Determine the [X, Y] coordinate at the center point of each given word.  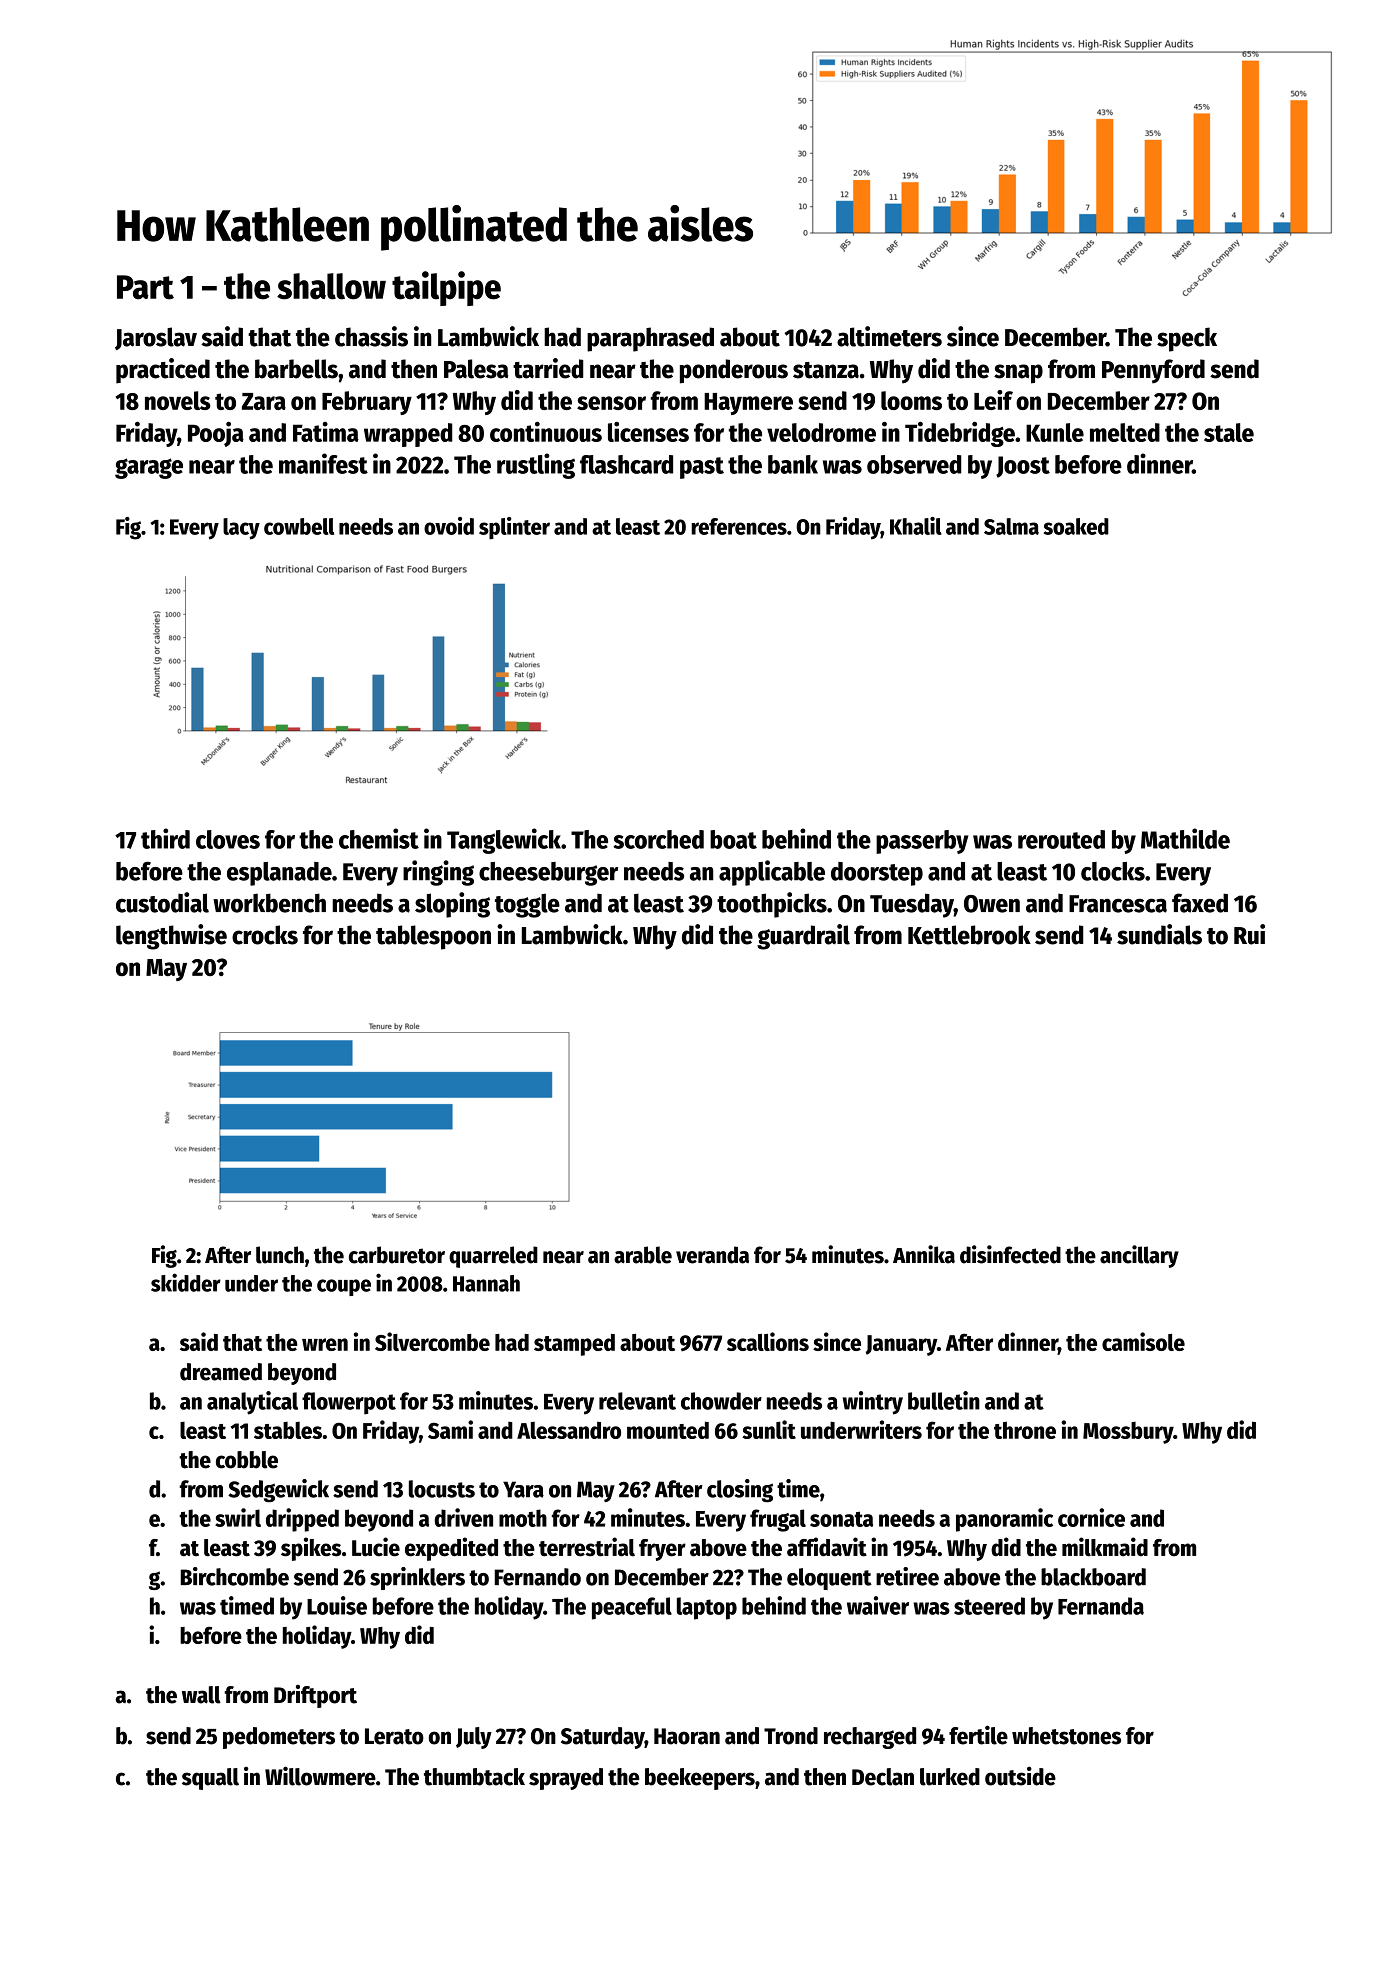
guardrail [803, 937]
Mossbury [1128, 1433]
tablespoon [433, 937]
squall [210, 1779]
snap [1018, 374]
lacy [241, 529]
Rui [1249, 934]
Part [145, 287]
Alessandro [569, 1430]
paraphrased [650, 339]
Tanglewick [504, 841]
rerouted [1061, 839]
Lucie [376, 1547]
